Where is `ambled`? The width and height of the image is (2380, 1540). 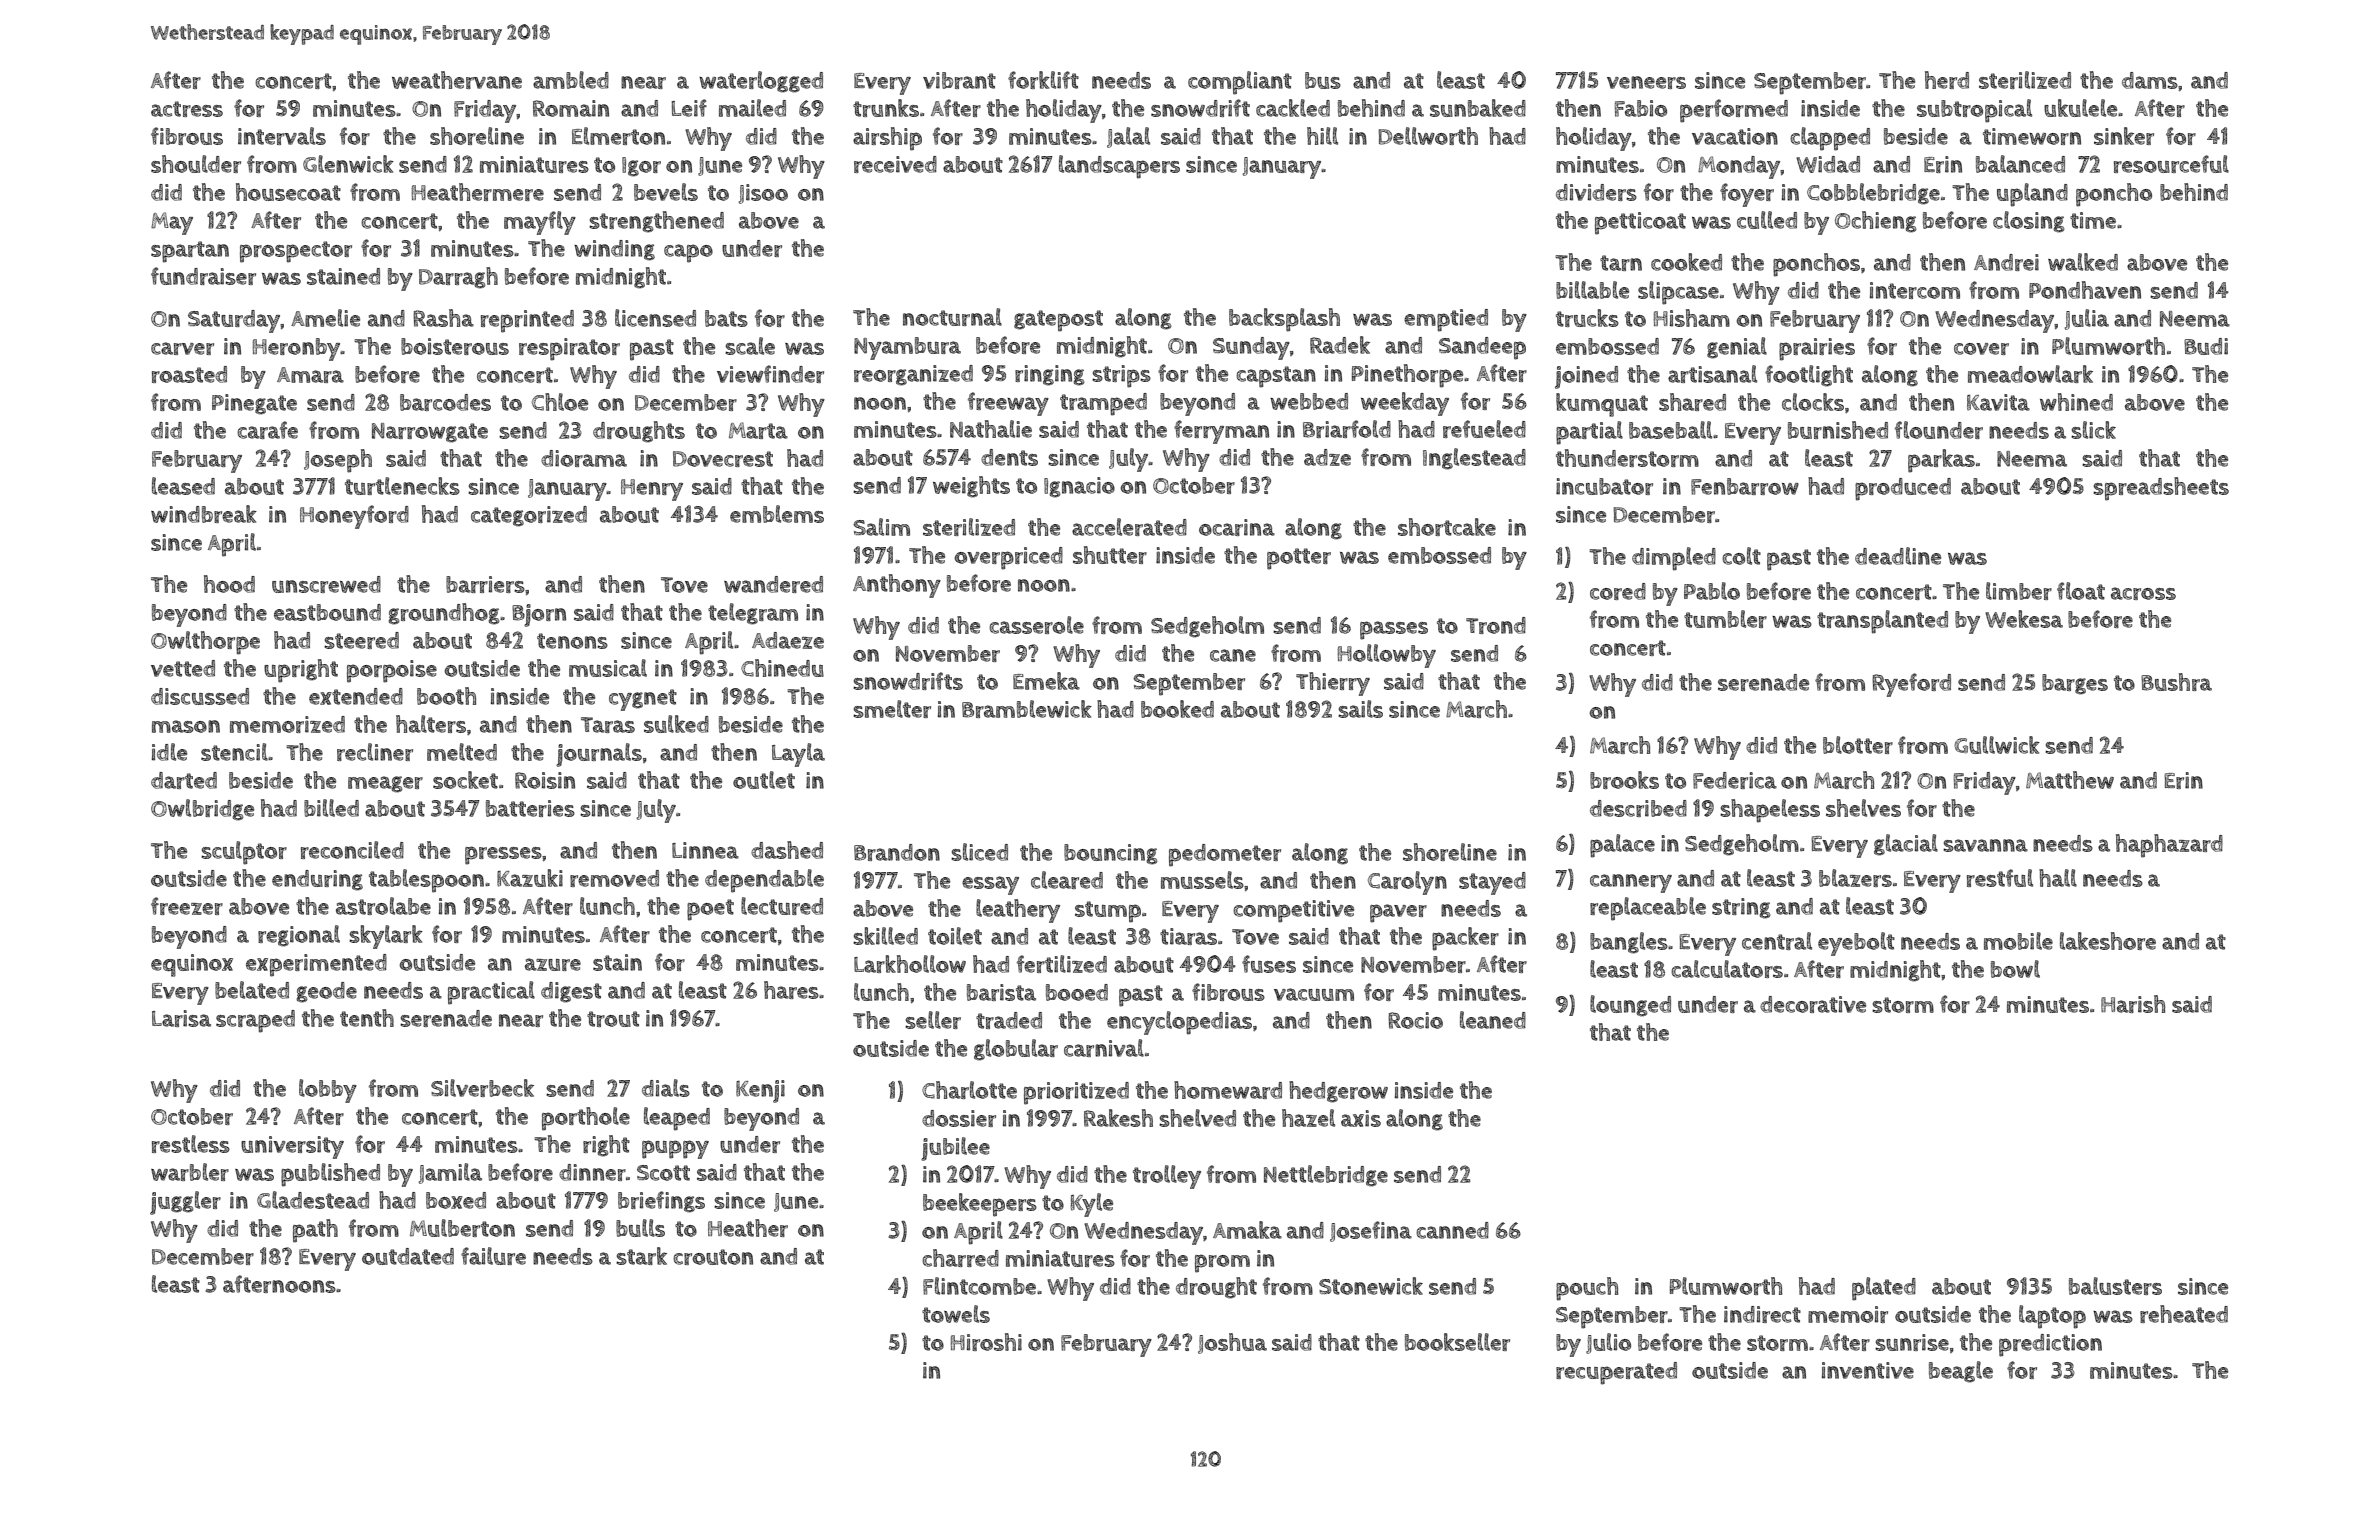
ambled is located at coordinates (571, 80).
